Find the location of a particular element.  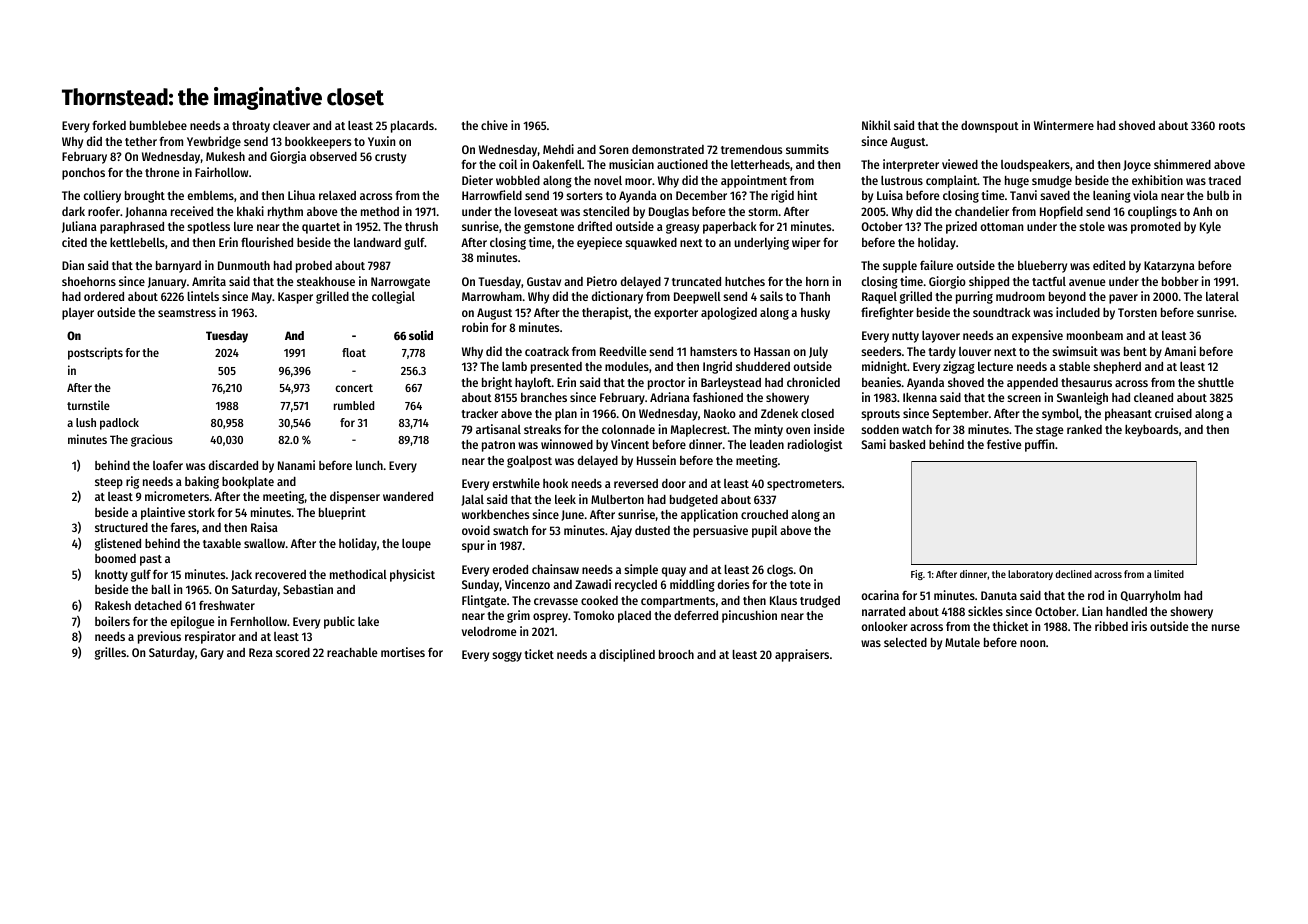

Amani is located at coordinates (1180, 351).
